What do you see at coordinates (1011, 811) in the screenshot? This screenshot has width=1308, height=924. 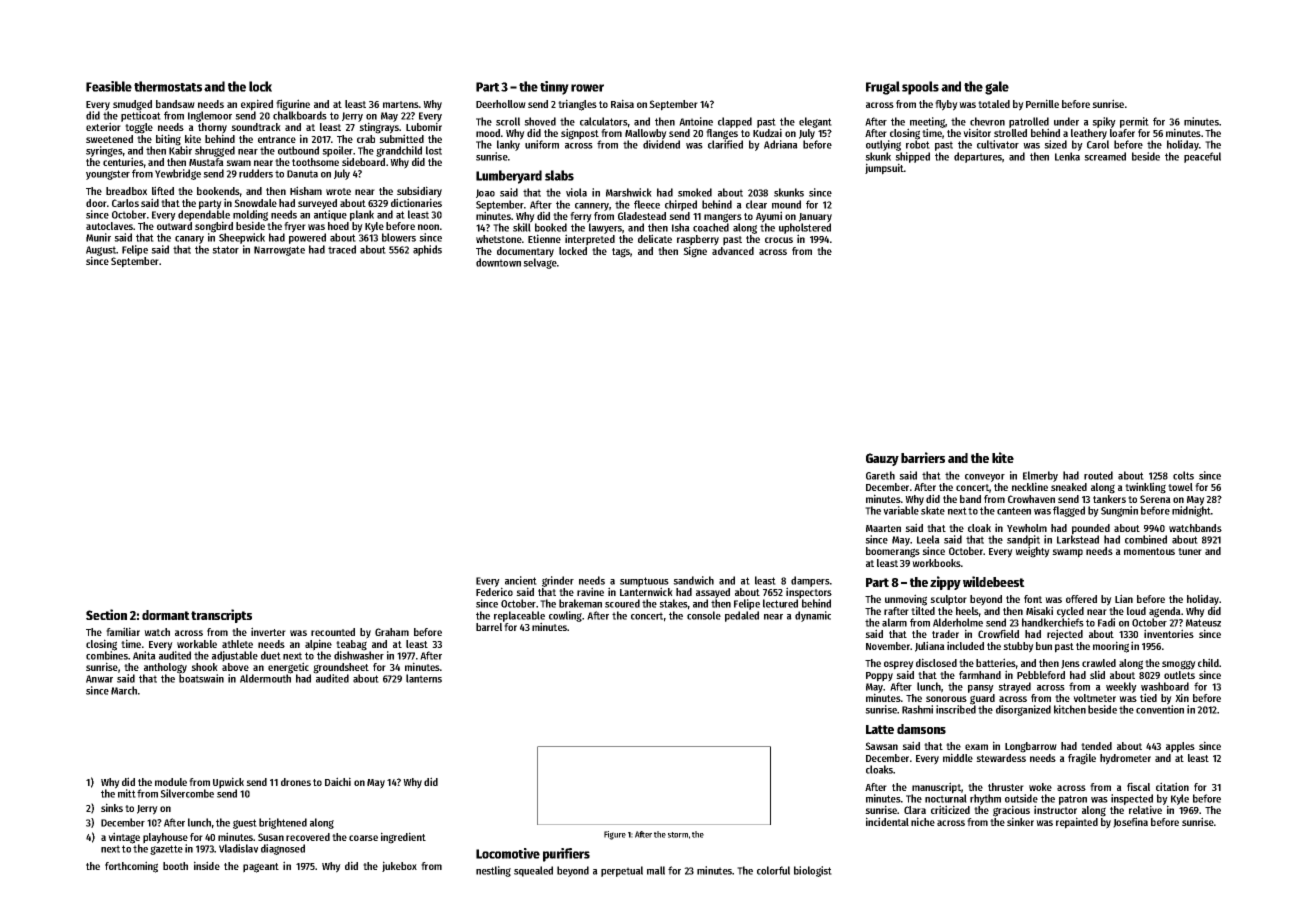 I see `gracious` at bounding box center [1011, 811].
